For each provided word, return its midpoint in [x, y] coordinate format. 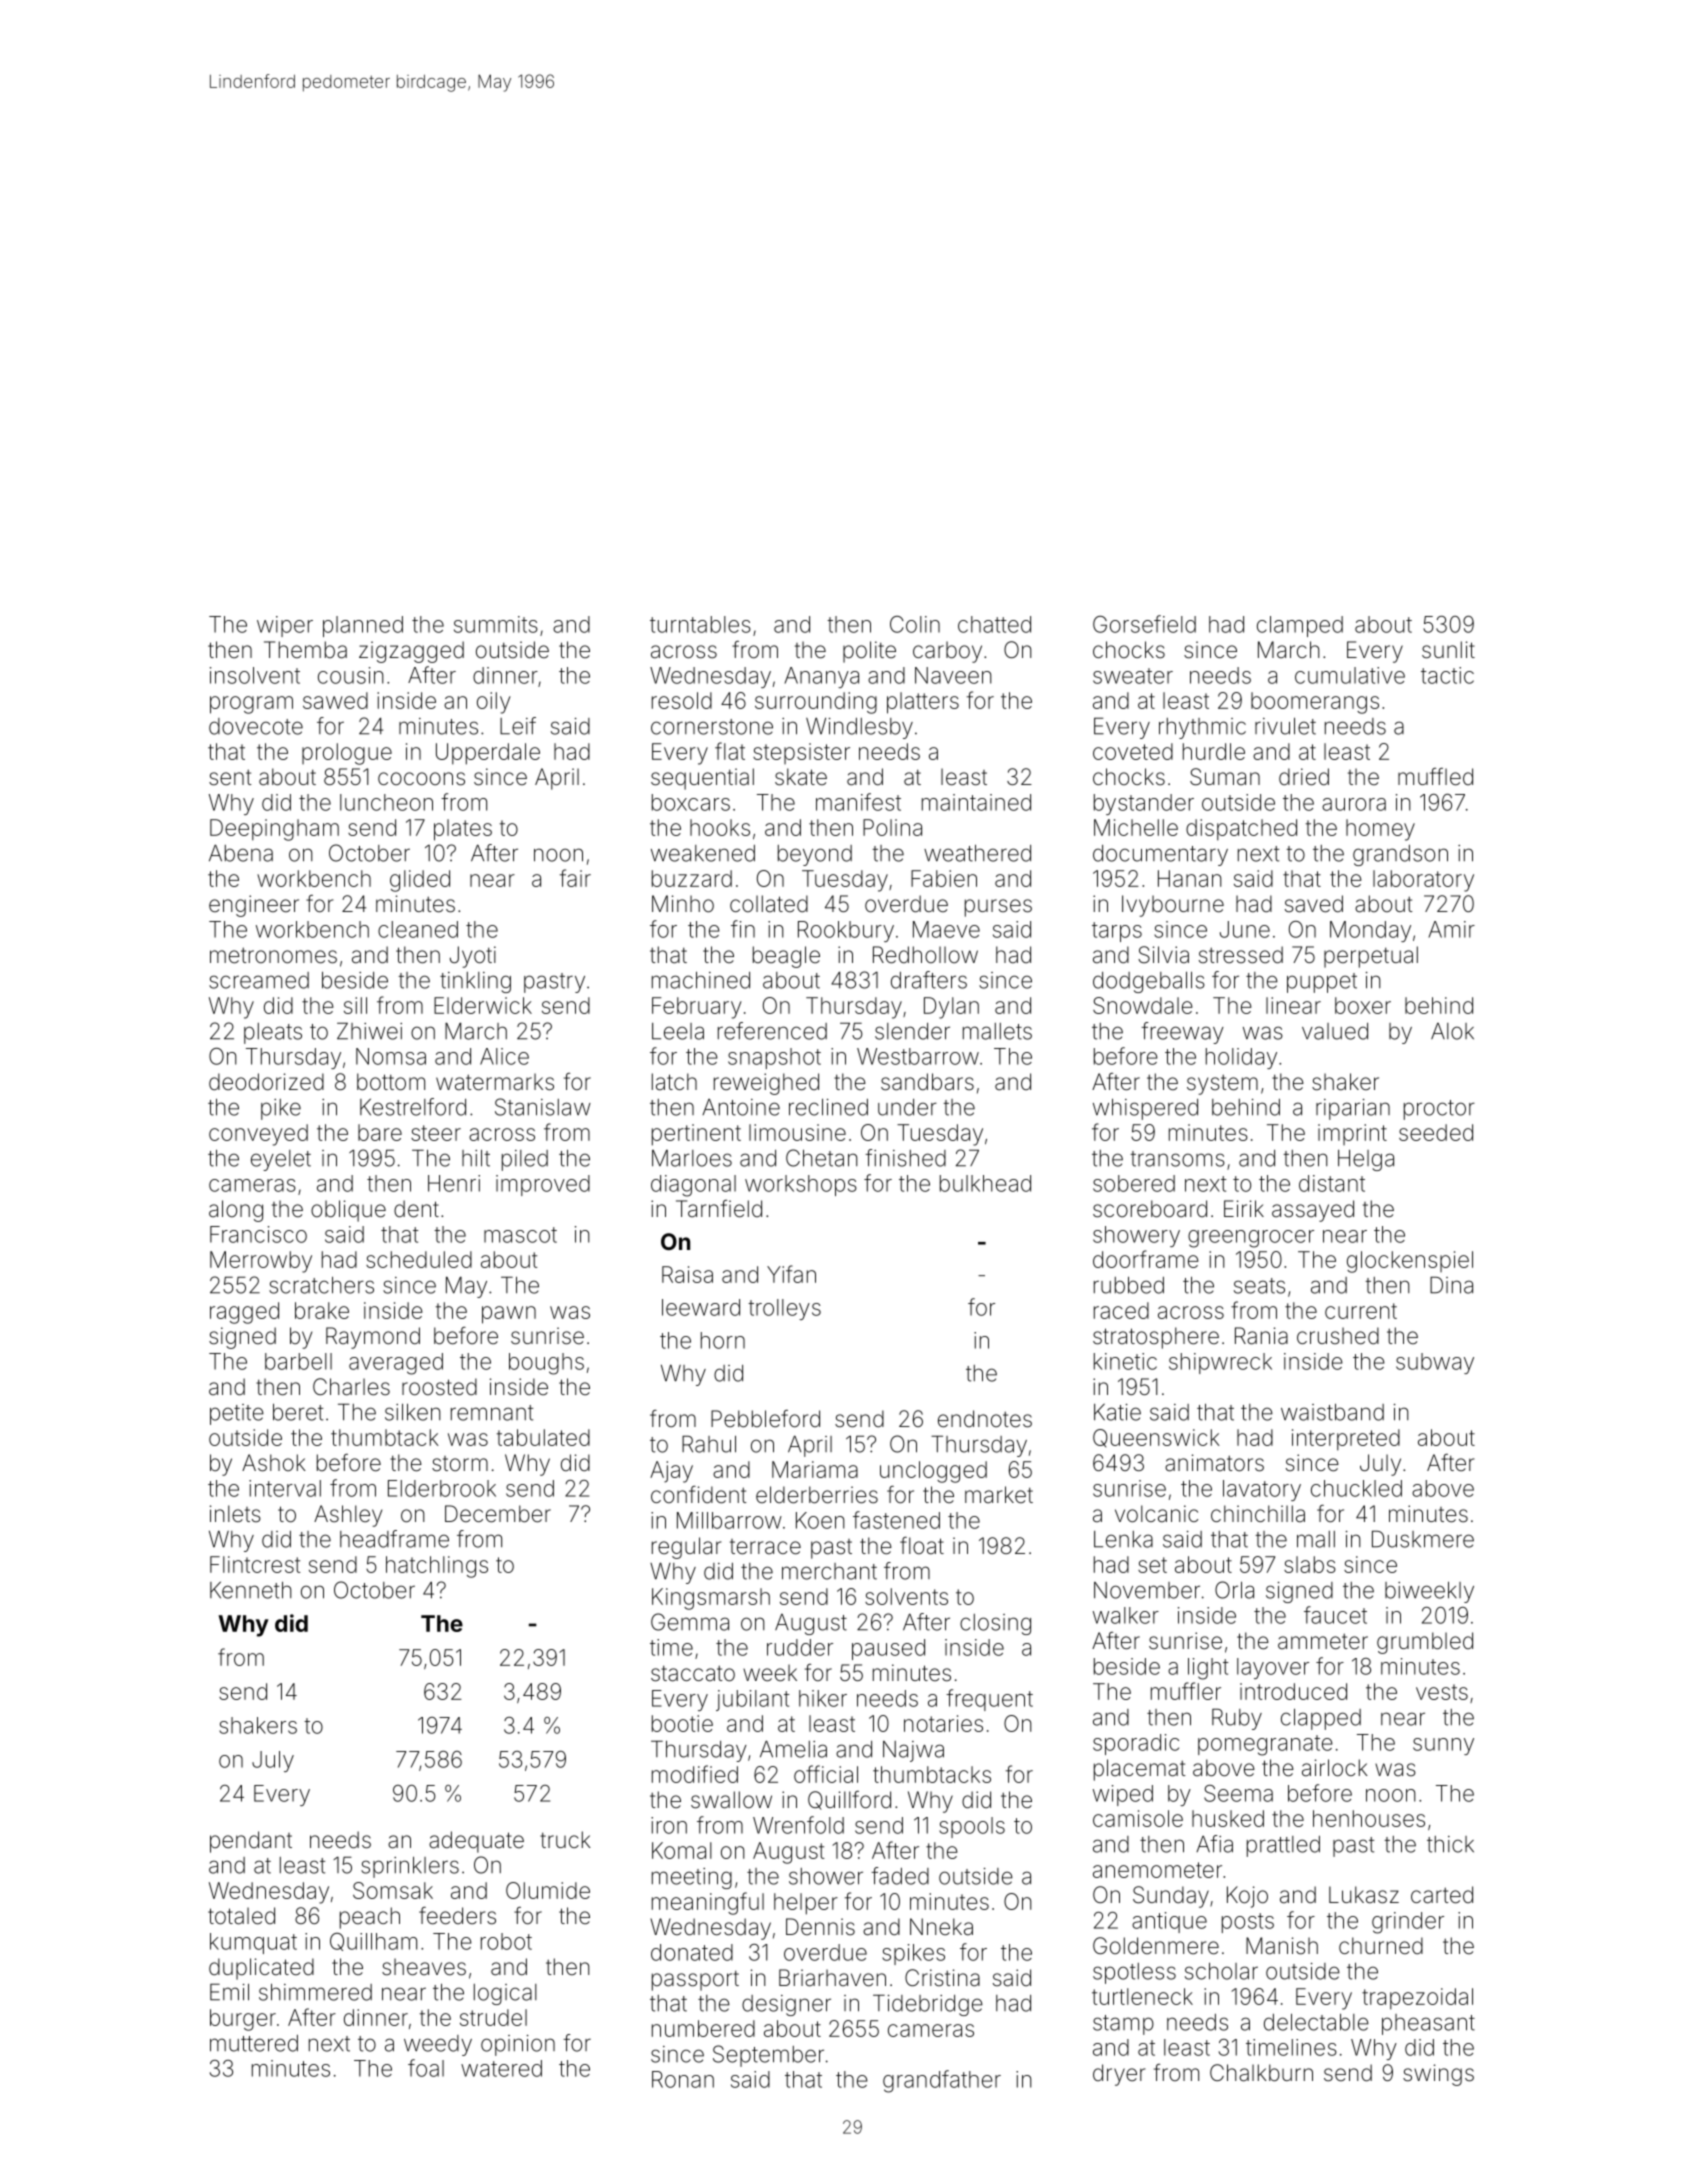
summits [496, 624]
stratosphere [1156, 1338]
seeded [1436, 1132]
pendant [251, 1842]
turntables [700, 624]
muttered [254, 2043]
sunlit [1448, 650]
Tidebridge [928, 2005]
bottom [391, 1082]
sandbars [927, 1082]
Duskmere [1423, 1539]
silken [413, 1412]
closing [995, 1624]
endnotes [985, 1419]
